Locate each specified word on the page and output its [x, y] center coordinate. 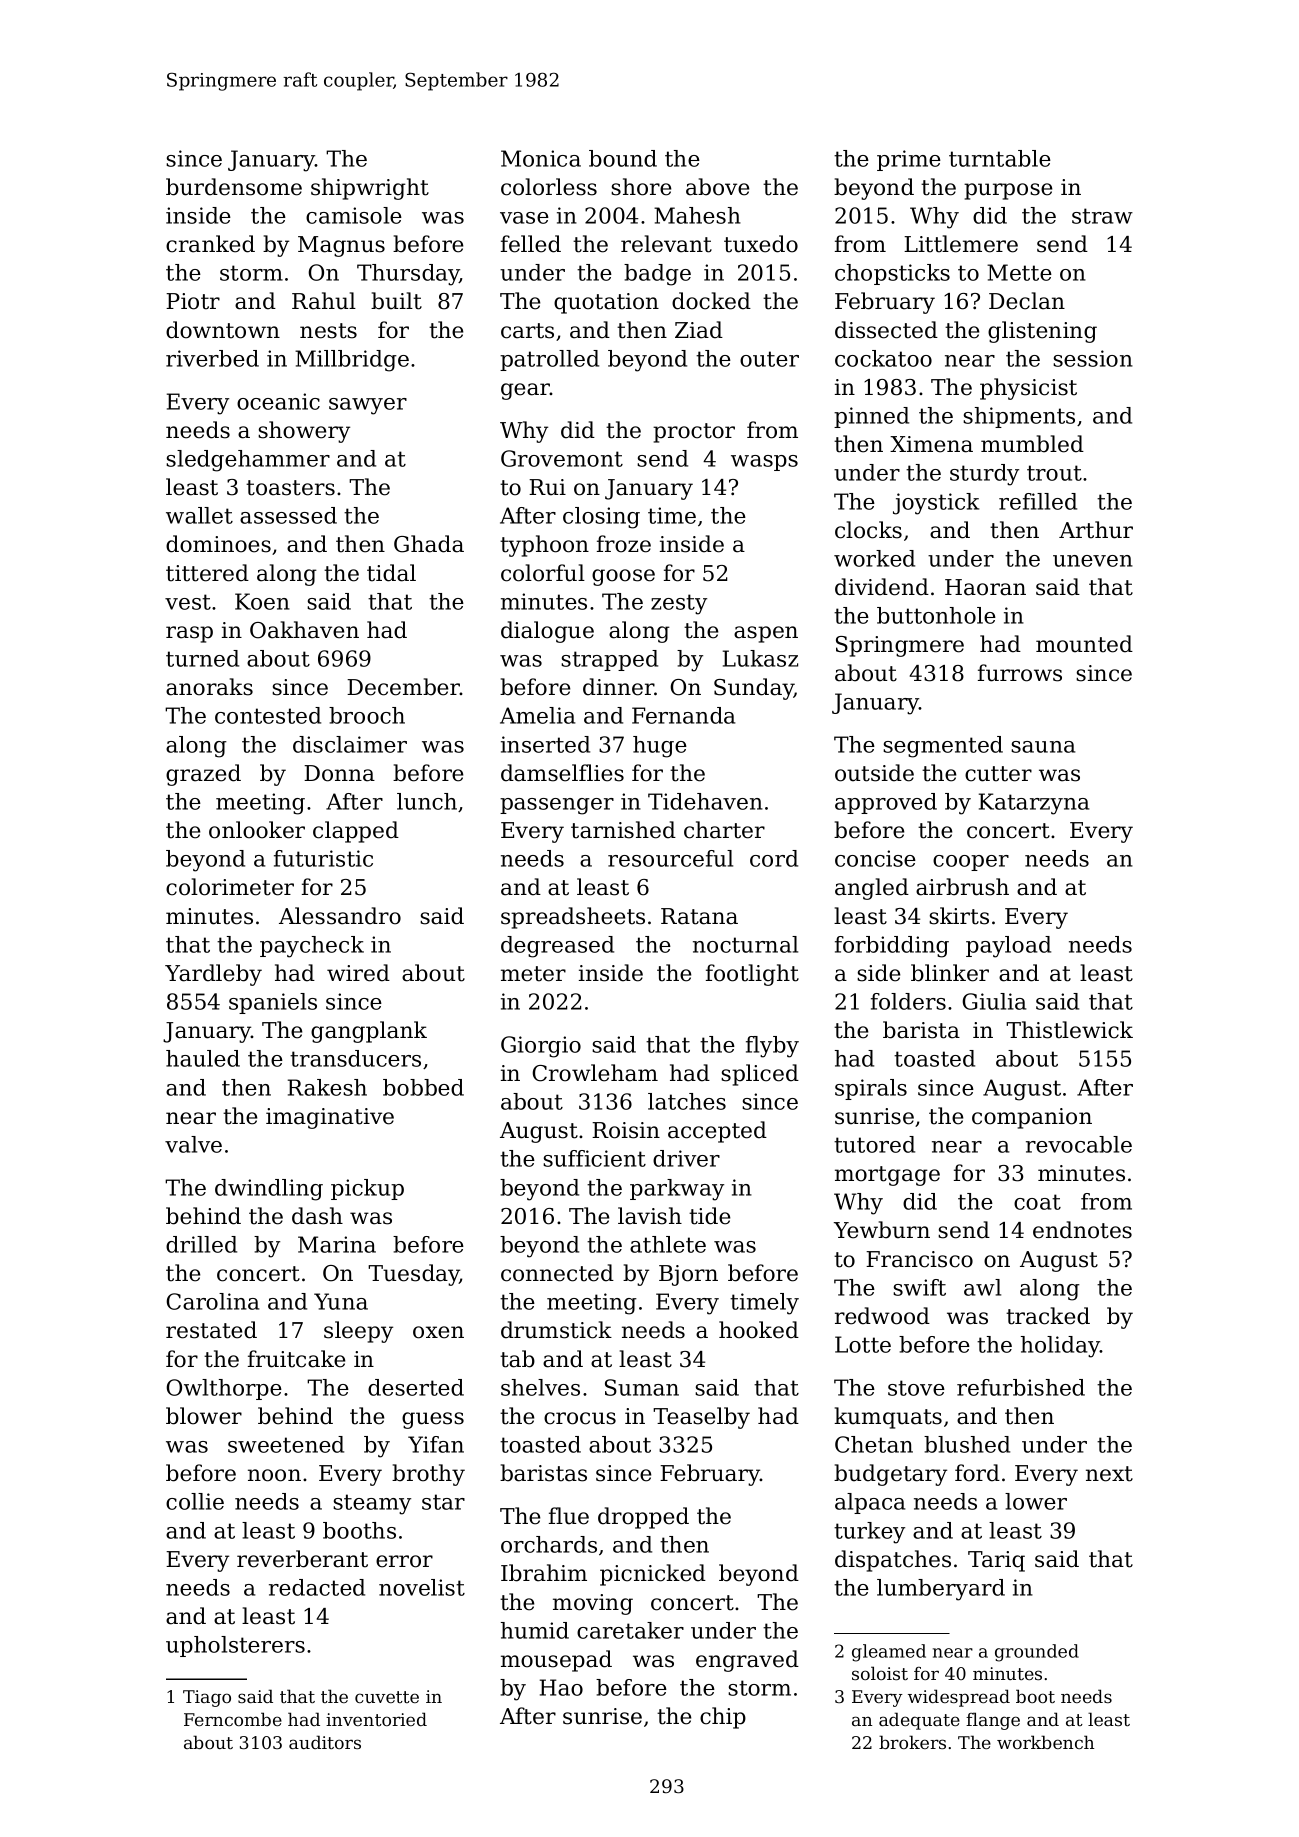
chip [723, 1718]
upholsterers [235, 1646]
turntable [1000, 158]
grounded [1037, 1653]
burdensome [234, 187]
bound [623, 158]
